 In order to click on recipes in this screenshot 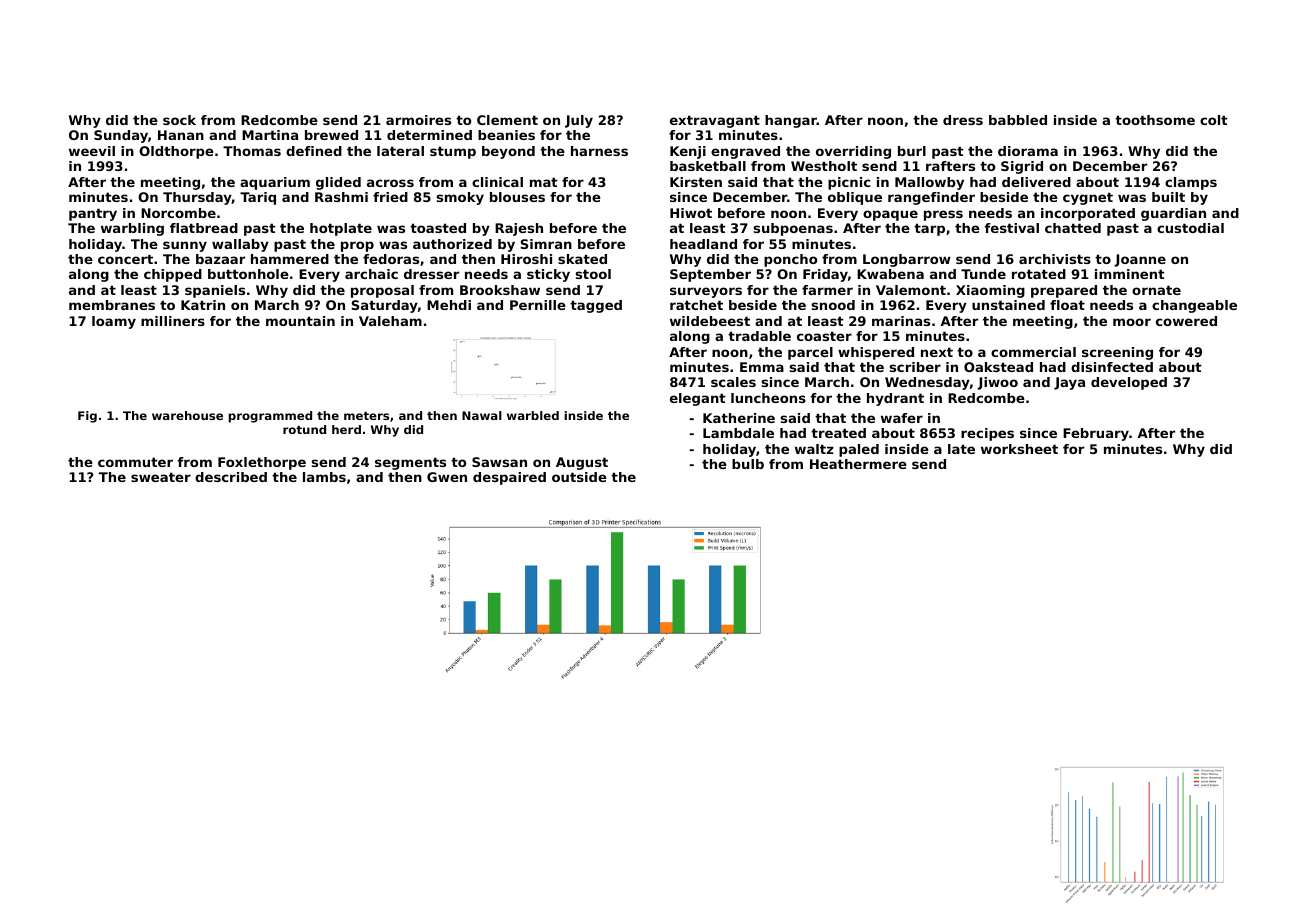, I will do `click(987, 434)`.
